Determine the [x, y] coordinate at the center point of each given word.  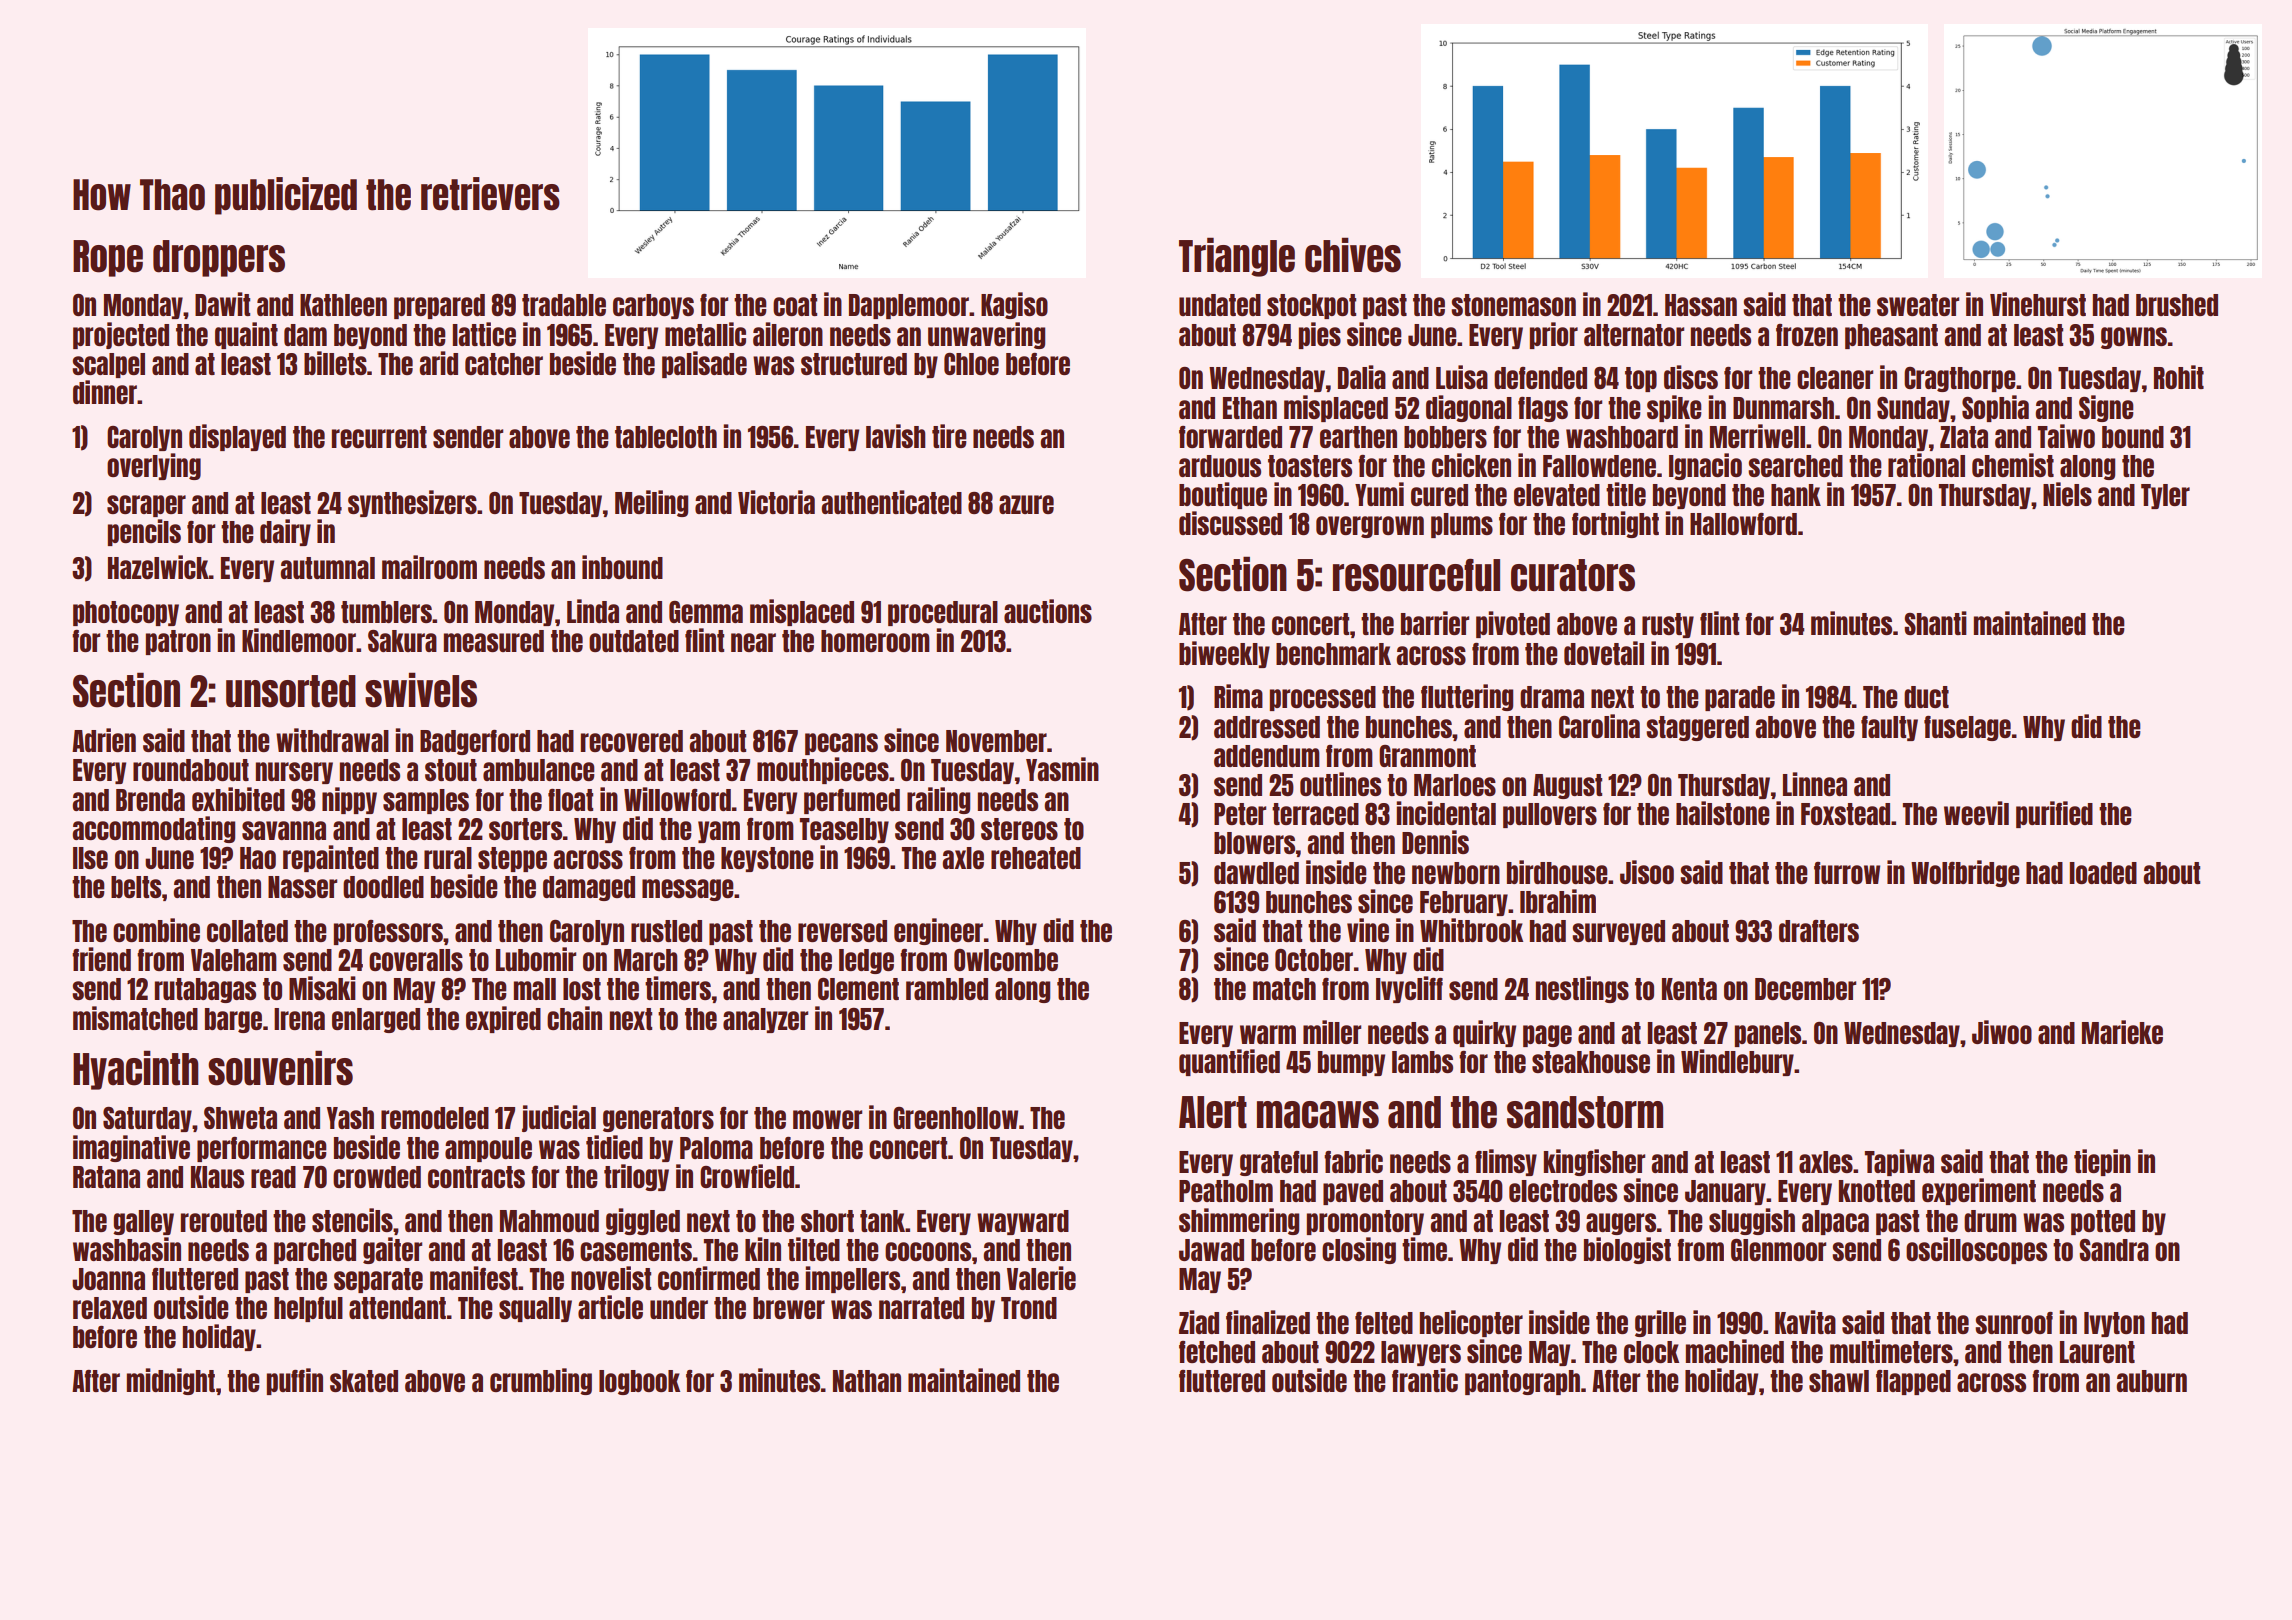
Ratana [106, 1177]
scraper [146, 506]
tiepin [2102, 1162]
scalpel [108, 365]
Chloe [971, 364]
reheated [1036, 858]
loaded [2103, 873]
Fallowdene [1599, 466]
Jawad [1211, 1250]
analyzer [765, 1020]
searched [1795, 466]
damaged [589, 888]
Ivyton [2114, 1324]
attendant [397, 1308]
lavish [895, 436]
